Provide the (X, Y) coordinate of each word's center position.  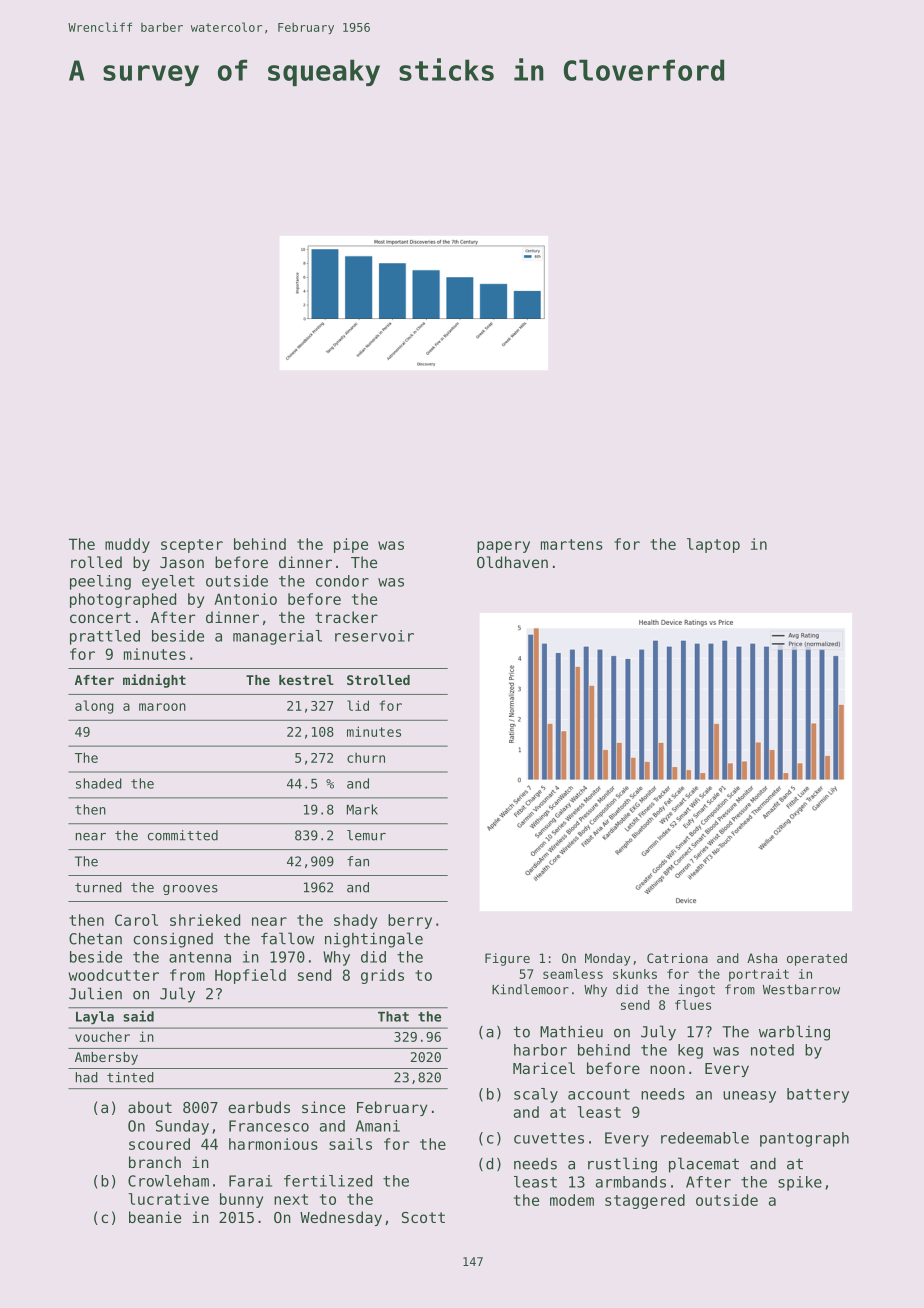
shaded (99, 783)
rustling (622, 1165)
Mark (362, 809)
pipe (351, 545)
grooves (190, 890)
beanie (155, 1217)
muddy (127, 545)
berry (410, 921)
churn (366, 757)
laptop (713, 545)
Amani (378, 1126)
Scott (423, 1217)
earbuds (259, 1107)
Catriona (677, 958)
